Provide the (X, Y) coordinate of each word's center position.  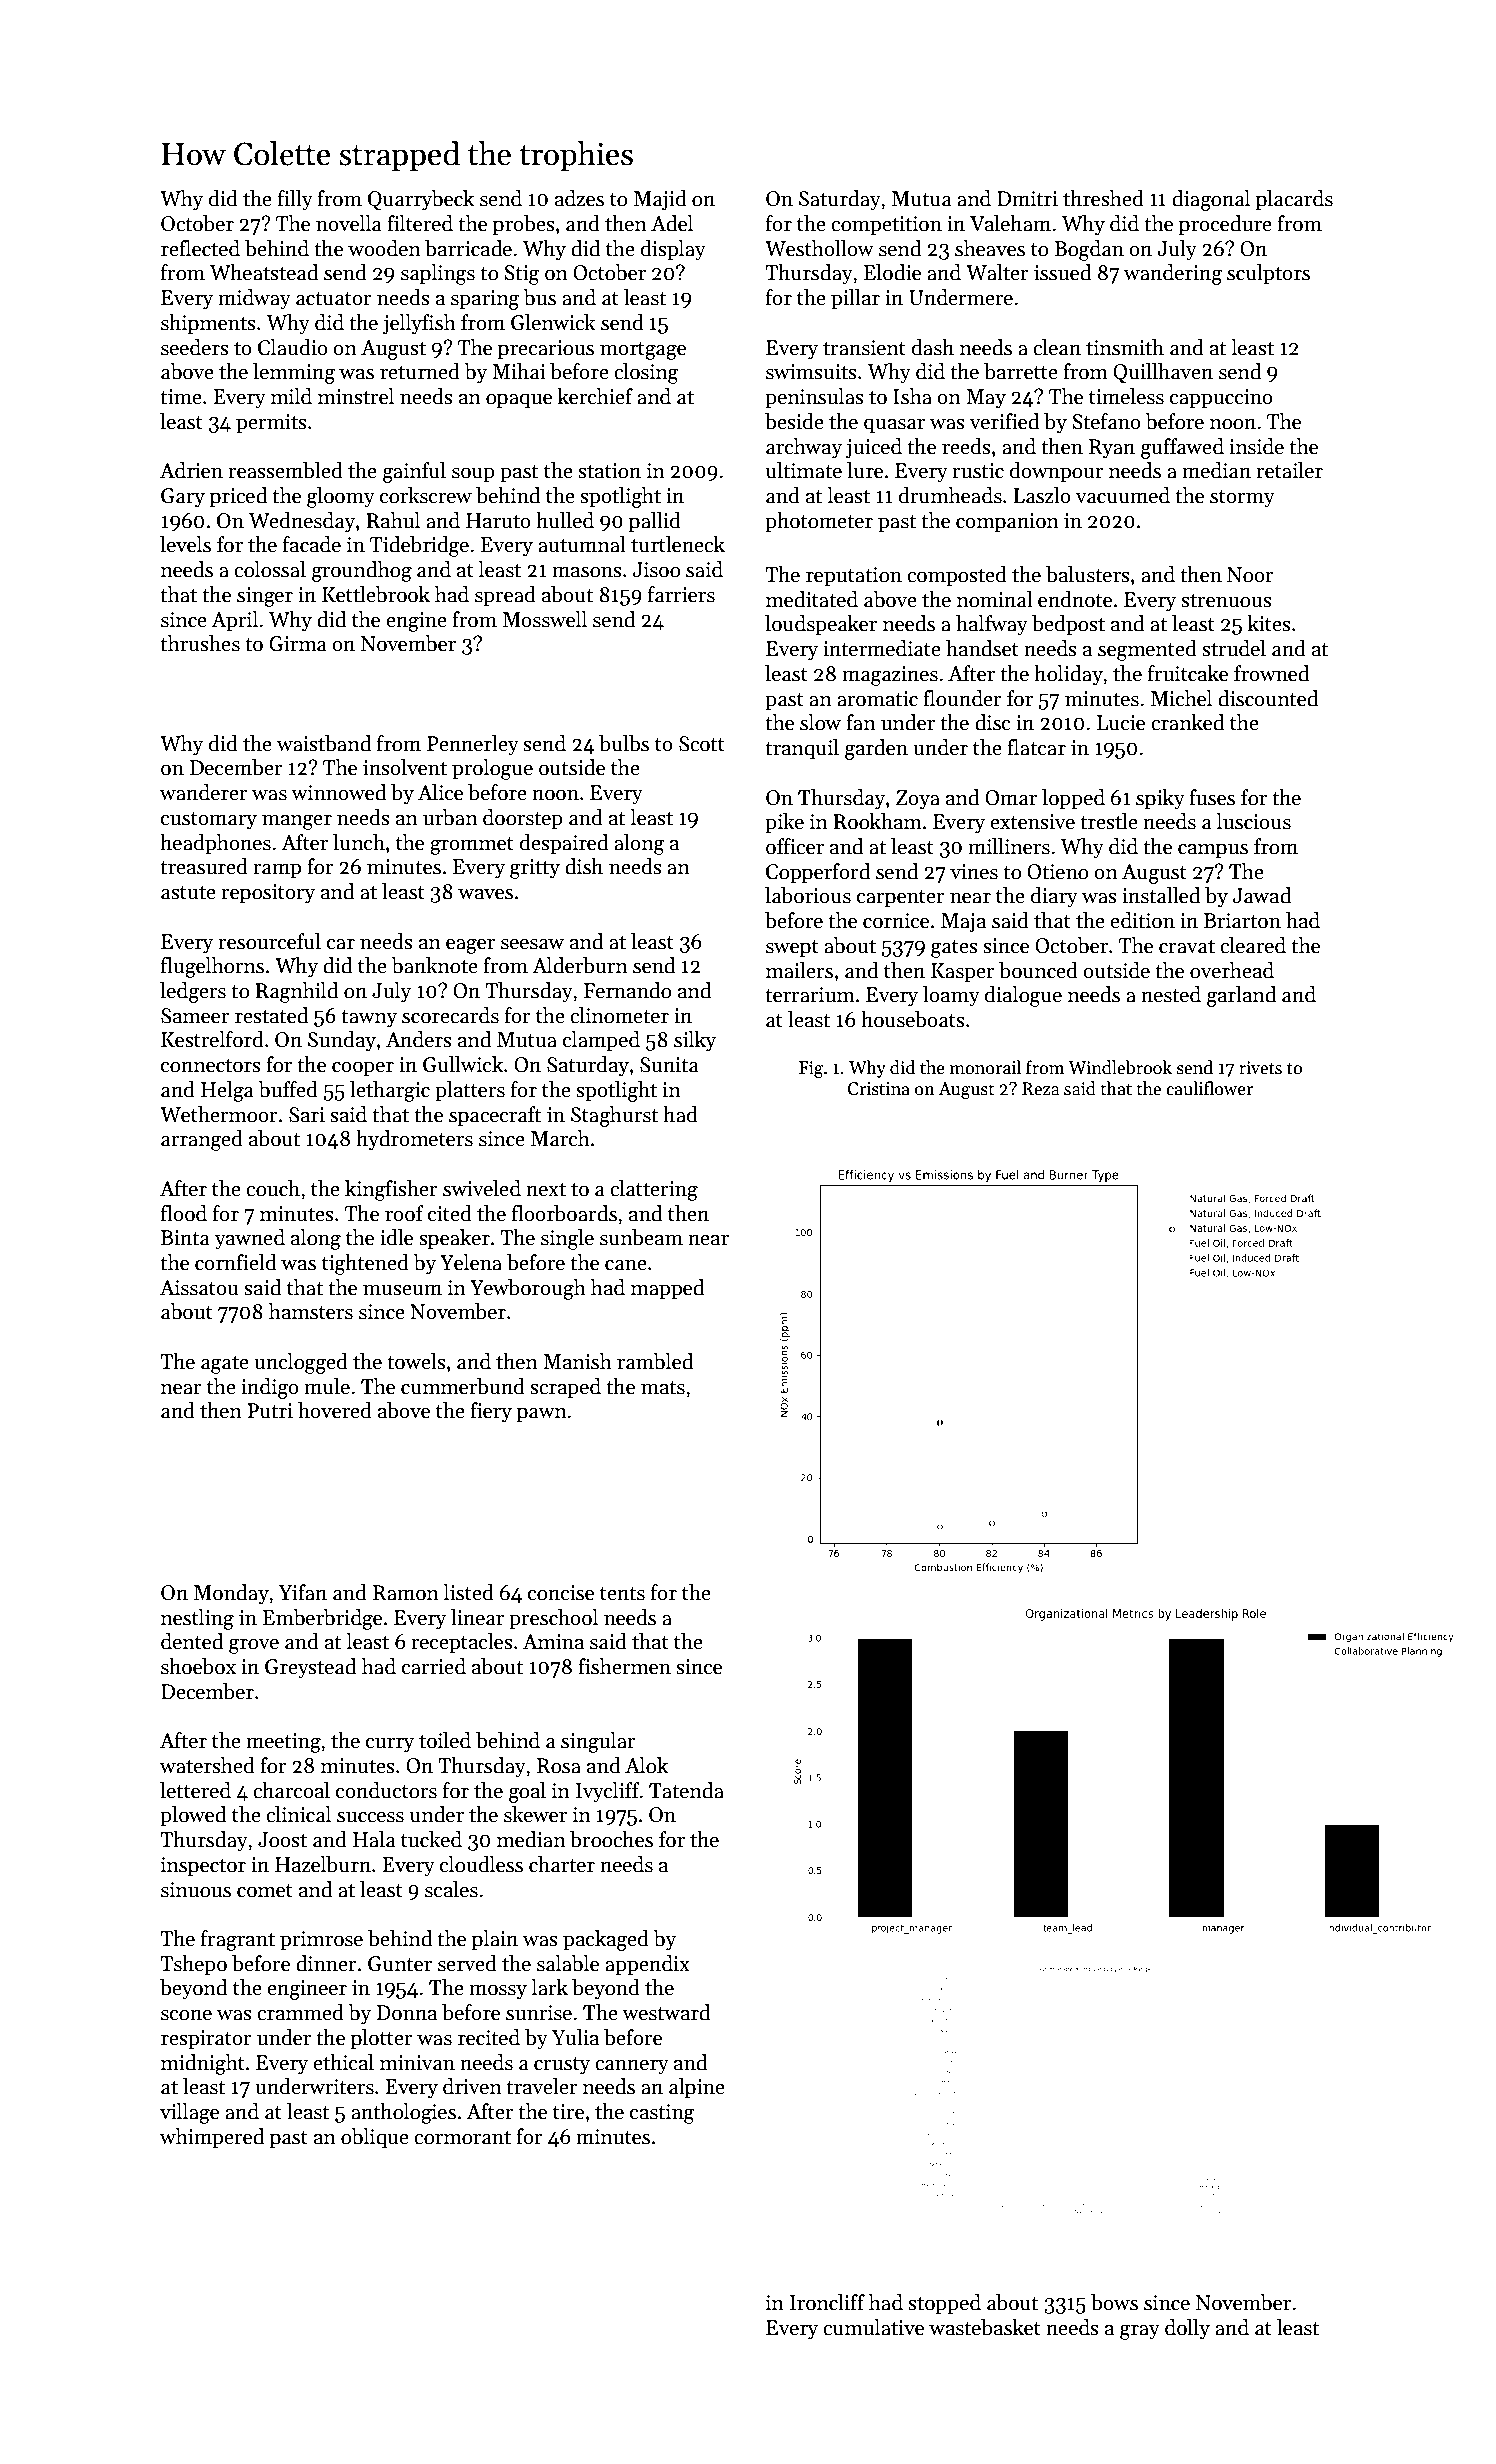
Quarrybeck (421, 200)
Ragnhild (296, 992)
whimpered (212, 2138)
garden (876, 749)
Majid (660, 200)
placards (1294, 200)
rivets (1260, 1068)
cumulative (873, 2327)
